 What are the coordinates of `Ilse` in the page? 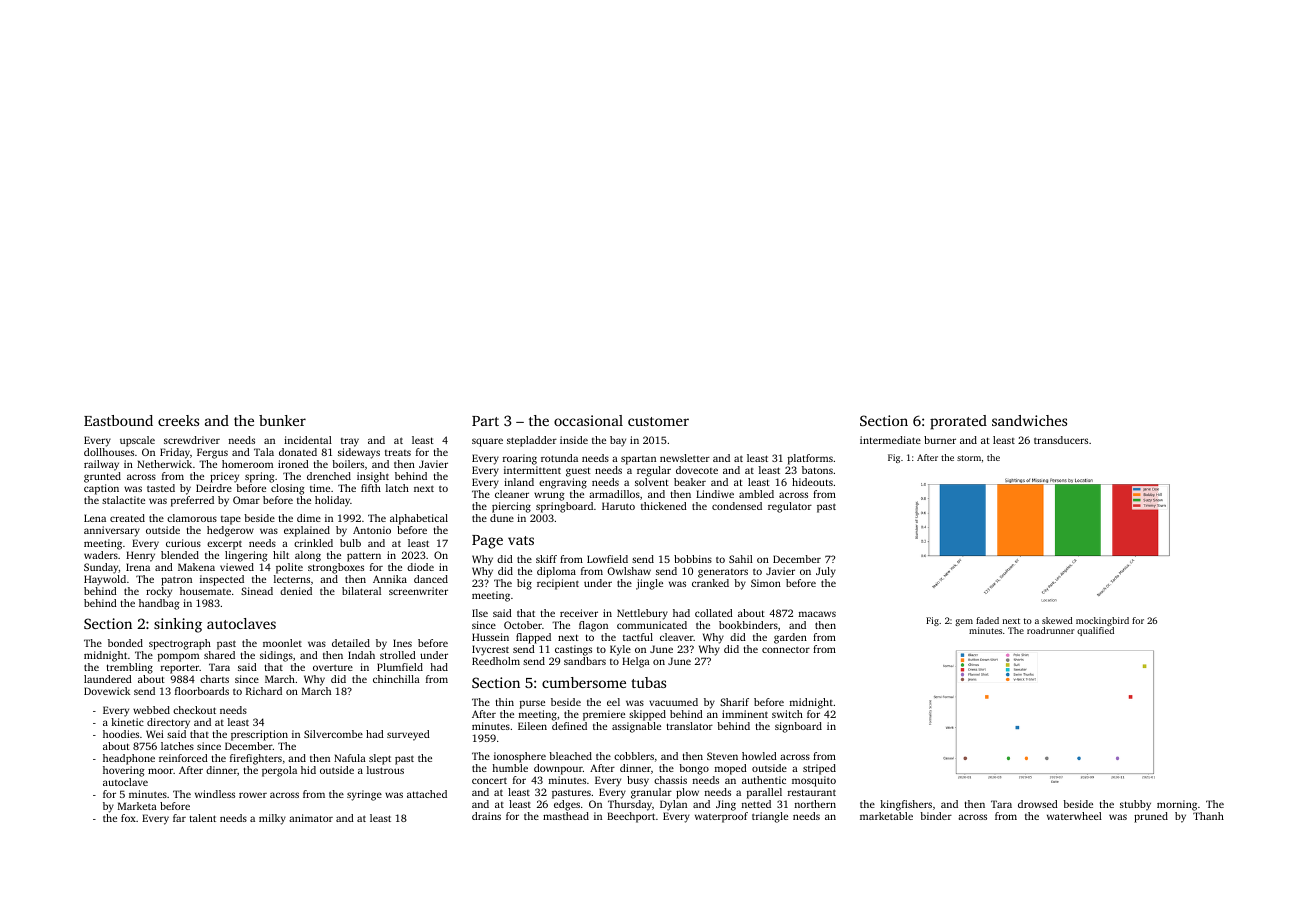 It's located at (480, 613).
